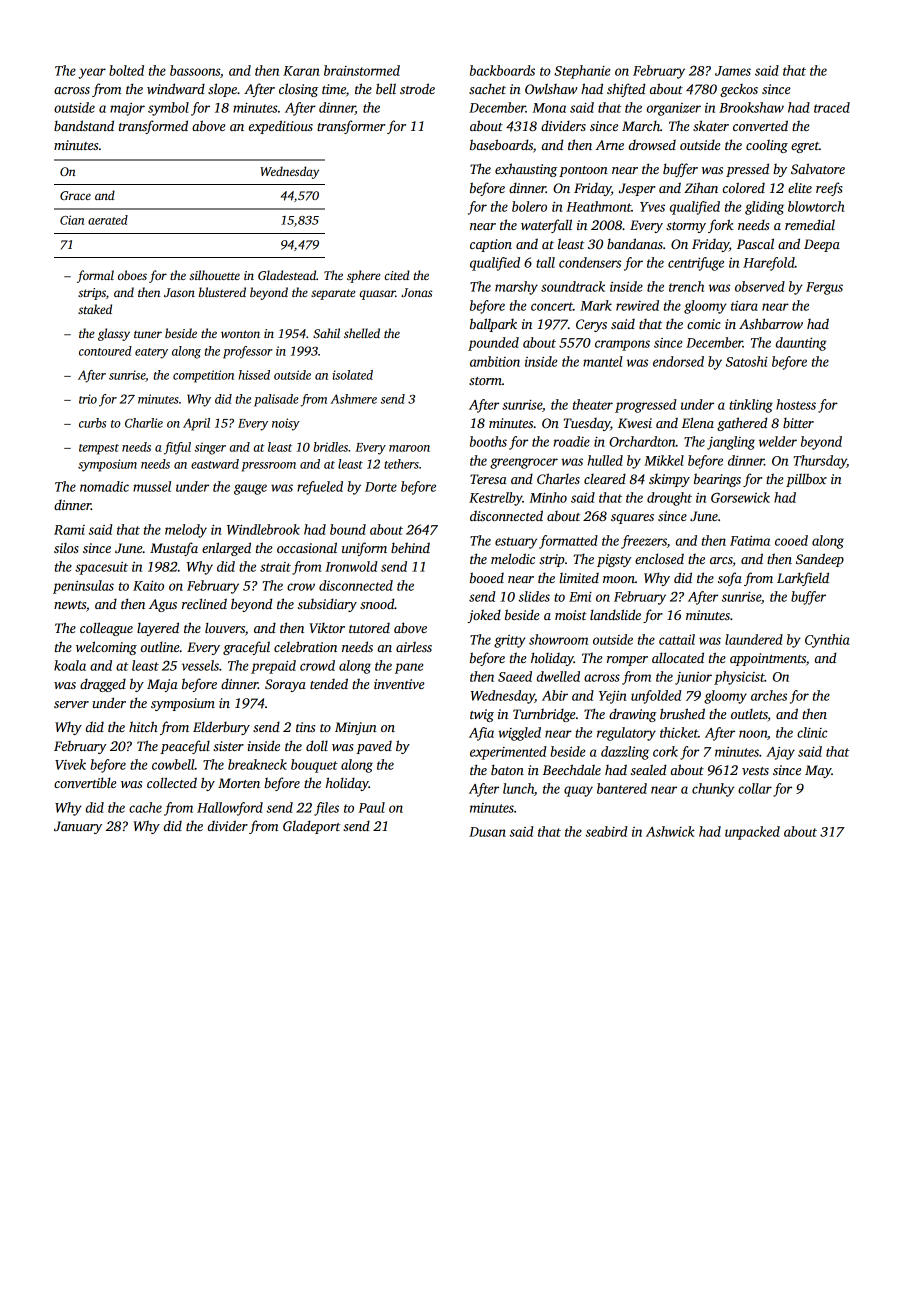 The height and width of the screenshot is (1316, 908). Describe the element at coordinates (548, 497) in the screenshot. I see `Minho` at that location.
